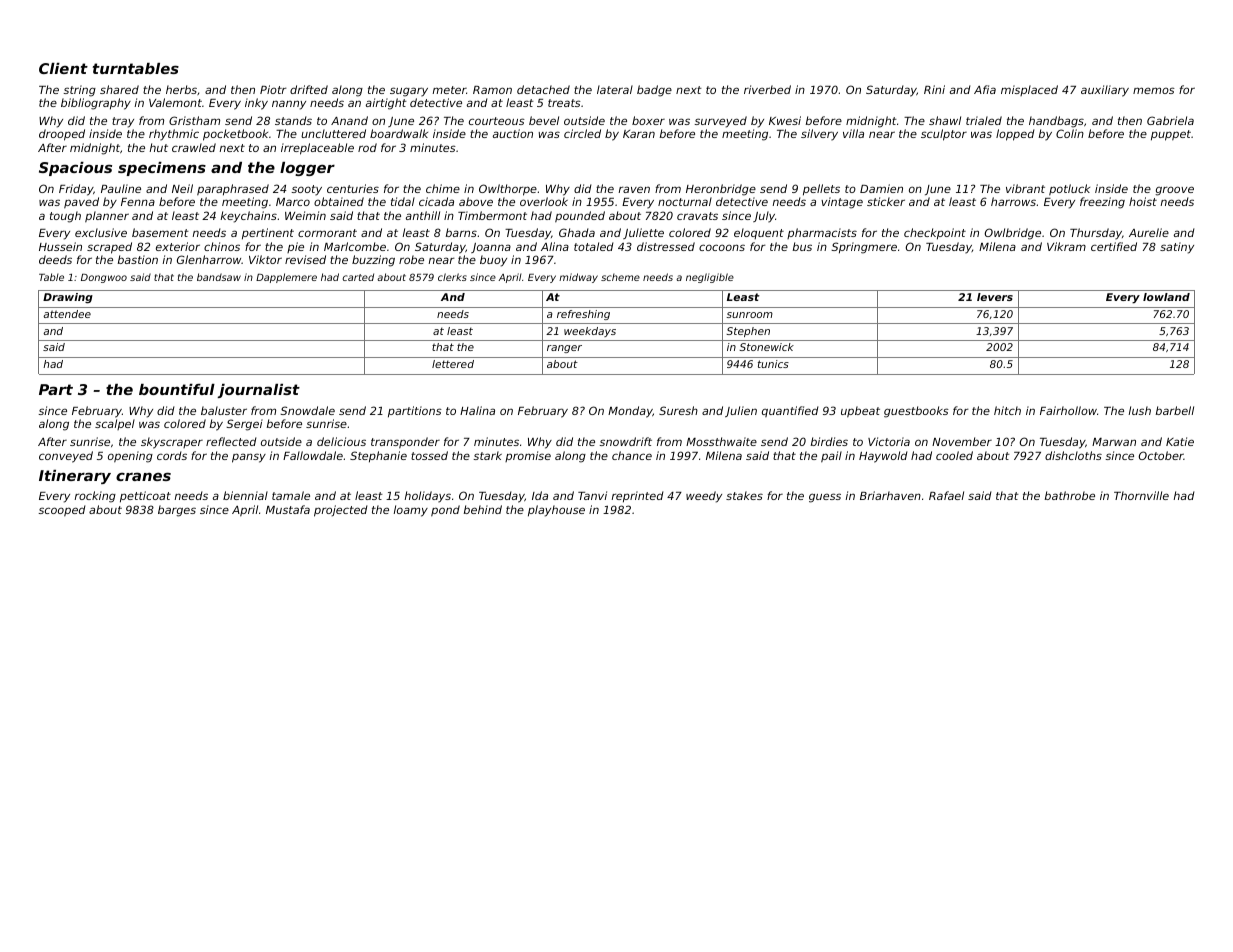 This page has height=952, width=1233. Describe the element at coordinates (767, 89) in the page. I see `riverbed` at that location.
